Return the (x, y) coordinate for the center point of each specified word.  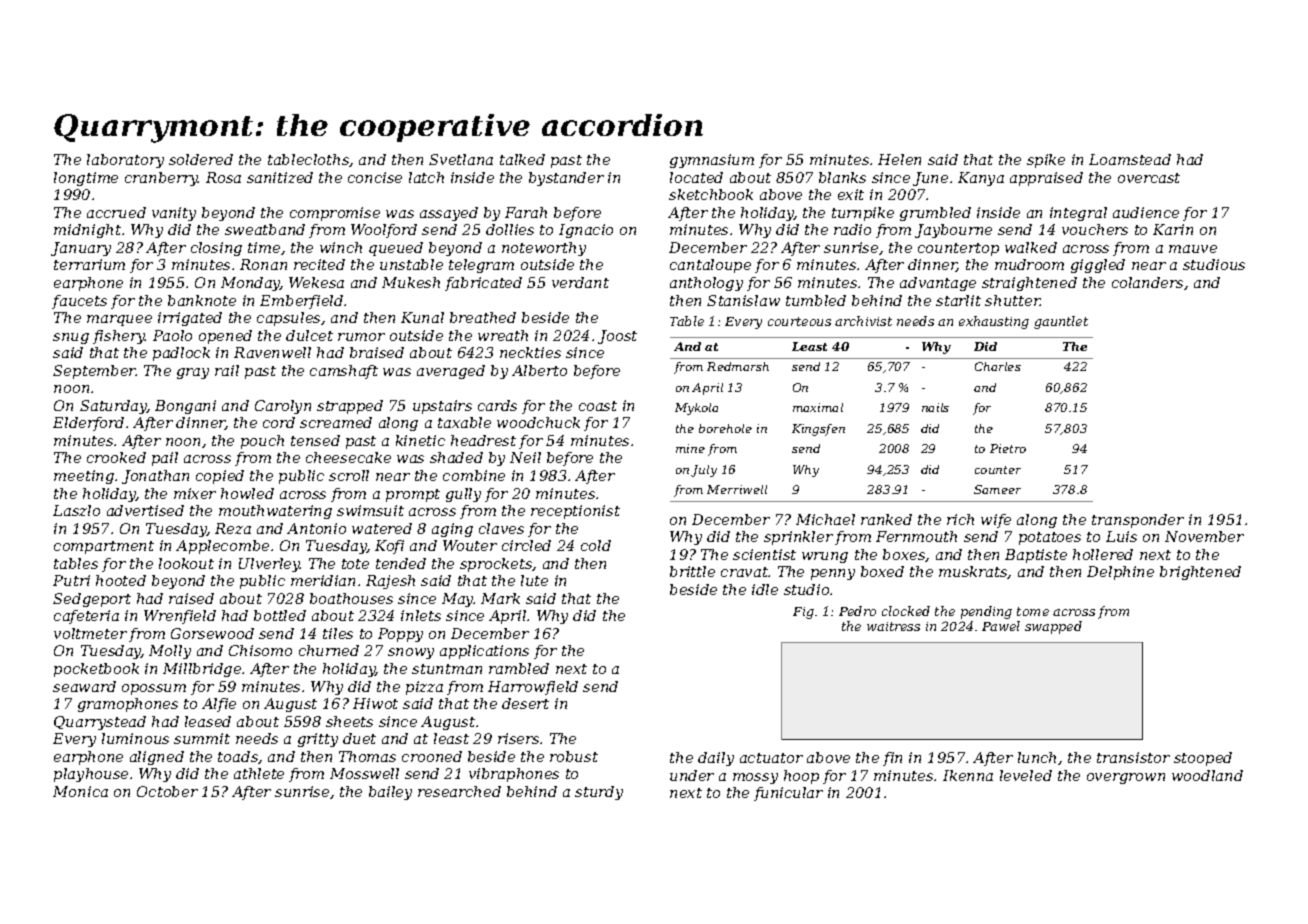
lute (534, 580)
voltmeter (90, 633)
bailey (390, 793)
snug (71, 338)
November (1204, 536)
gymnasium (712, 161)
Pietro (1008, 448)
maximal (818, 407)
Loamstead (1130, 159)
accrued (116, 212)
